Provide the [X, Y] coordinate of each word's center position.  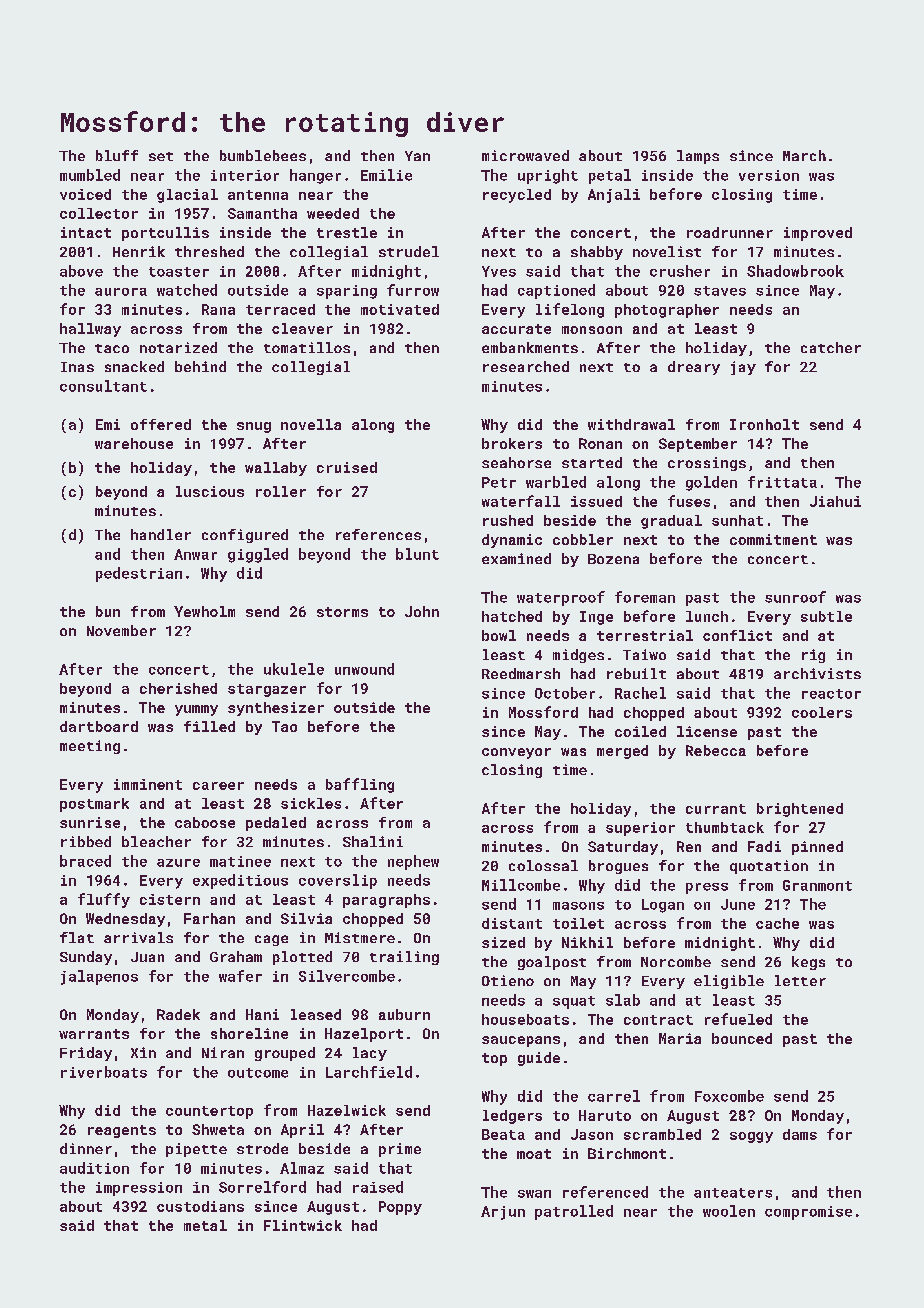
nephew [413, 862]
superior [640, 829]
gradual [671, 522]
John [422, 611]
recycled [517, 196]
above [81, 271]
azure [178, 863]
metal [205, 1225]
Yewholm [204, 611]
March [804, 155]
